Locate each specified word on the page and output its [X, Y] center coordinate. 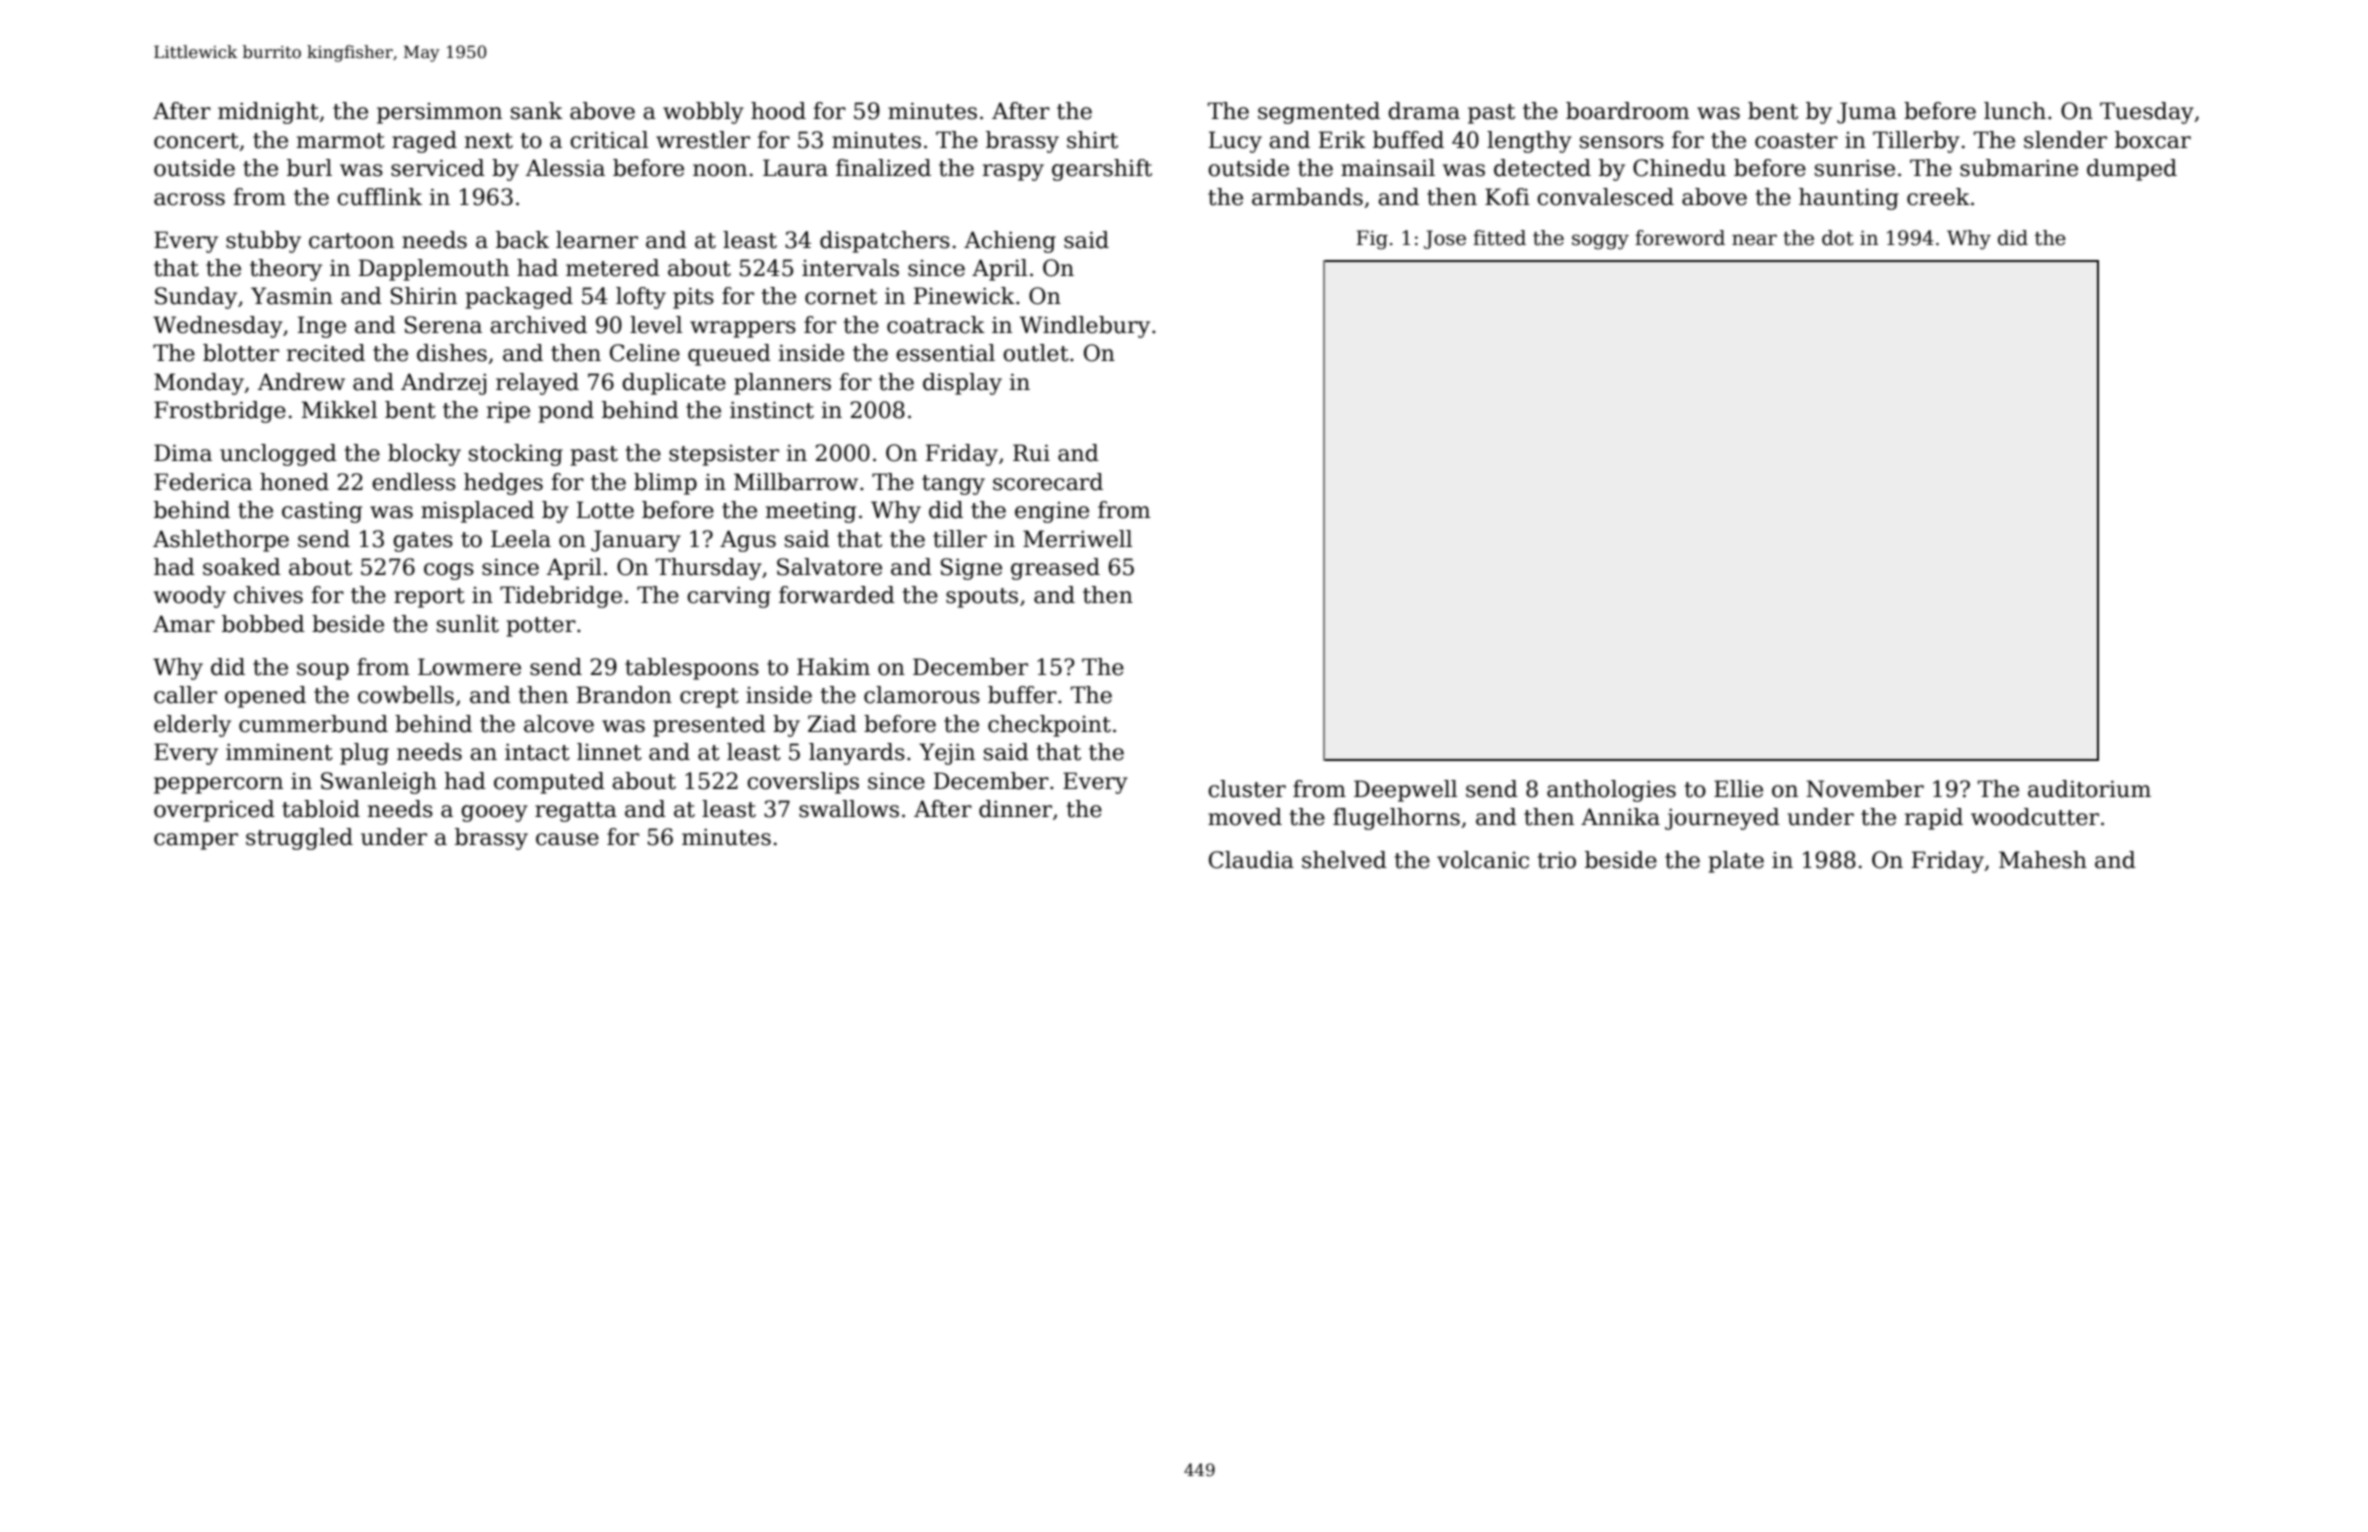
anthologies [1611, 791]
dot [1838, 238]
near [1754, 240]
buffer [1022, 695]
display [962, 384]
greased [1055, 569]
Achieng [1010, 242]
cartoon [351, 241]
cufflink [379, 197]
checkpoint [1049, 726]
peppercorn [218, 785]
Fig [1372, 240]
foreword [1680, 238]
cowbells [406, 695]
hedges [503, 484]
